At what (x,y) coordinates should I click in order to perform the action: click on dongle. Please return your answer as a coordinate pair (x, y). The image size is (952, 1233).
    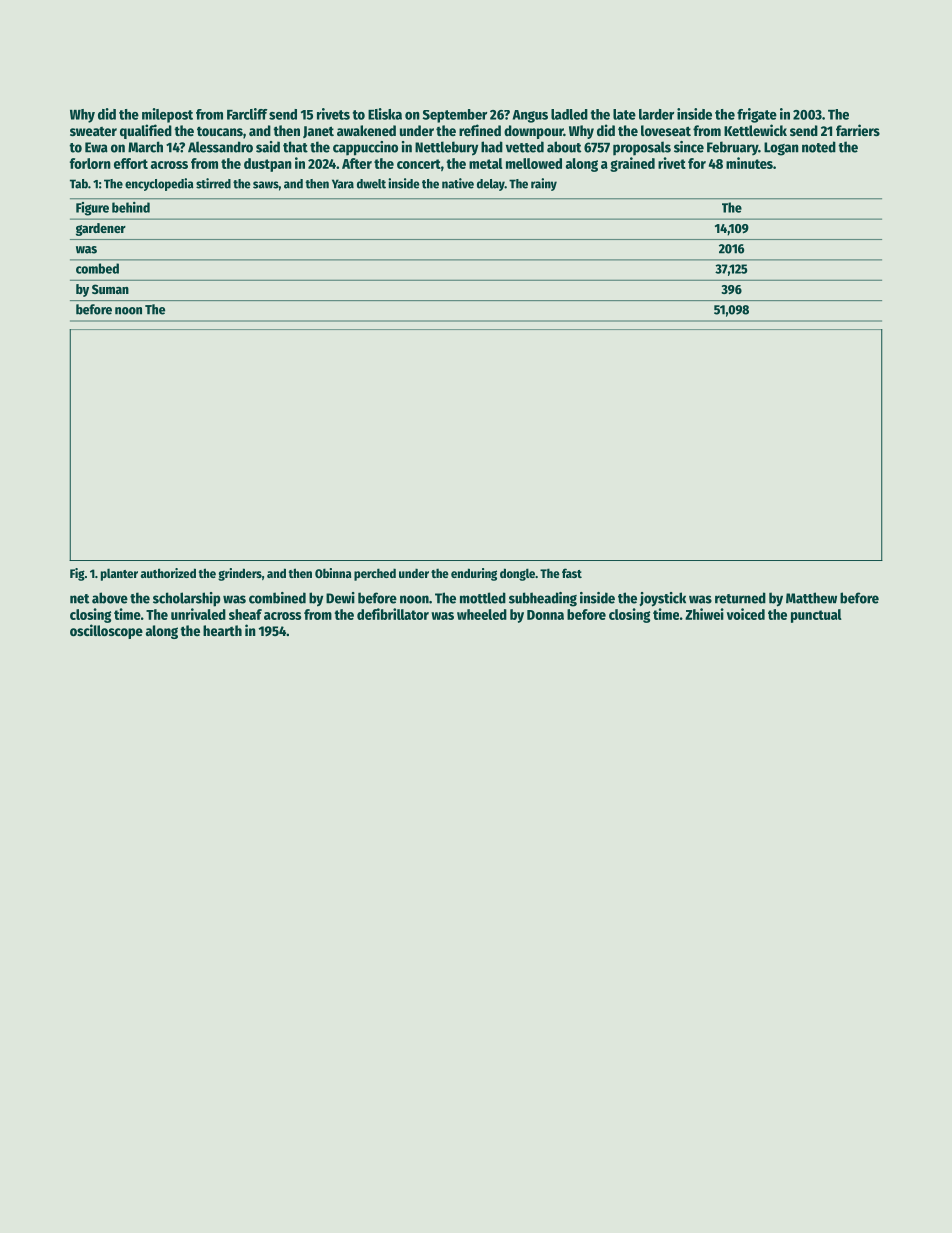
    Looking at the image, I should click on (517, 574).
